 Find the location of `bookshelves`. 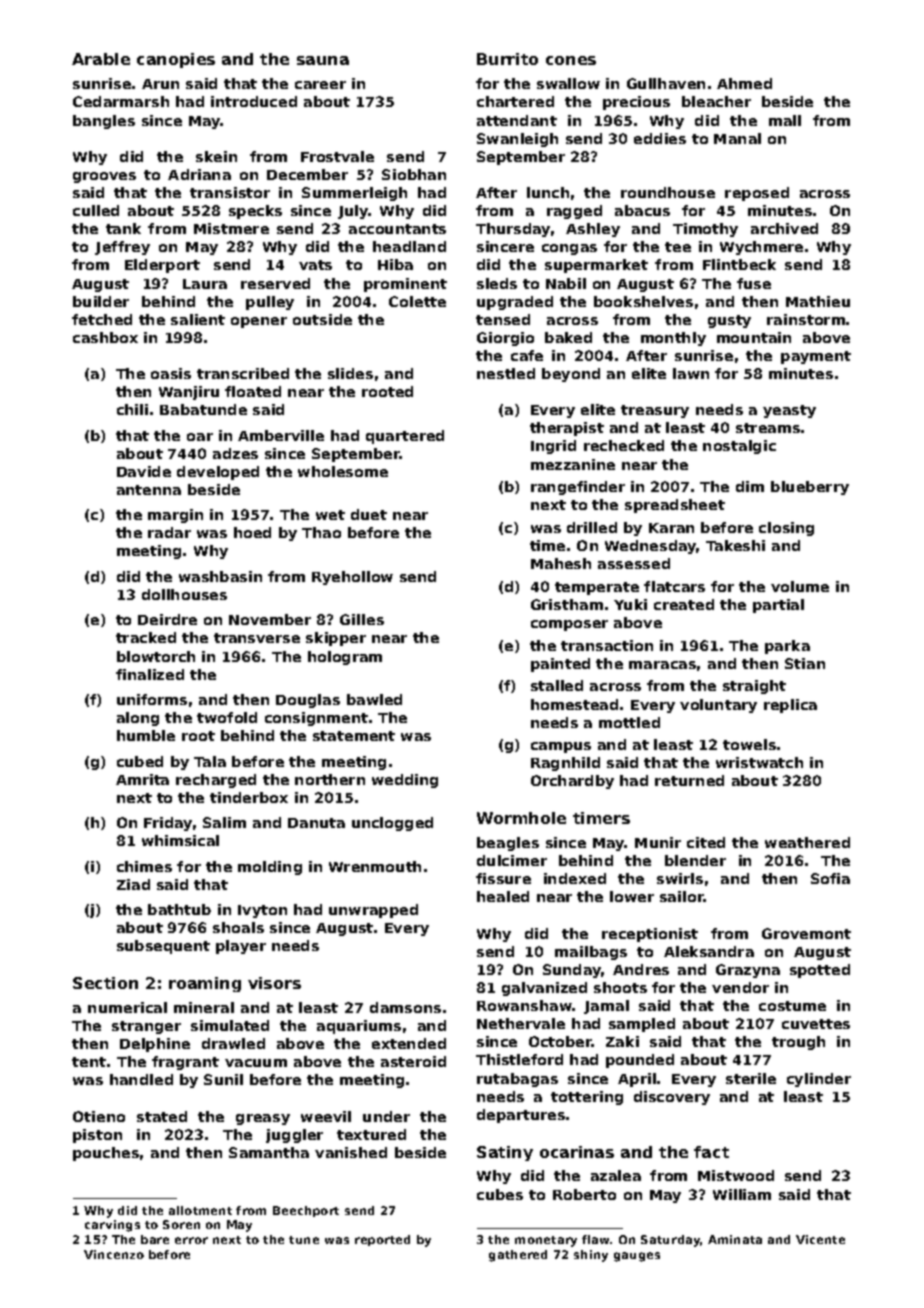

bookshelves is located at coordinates (643, 301).
